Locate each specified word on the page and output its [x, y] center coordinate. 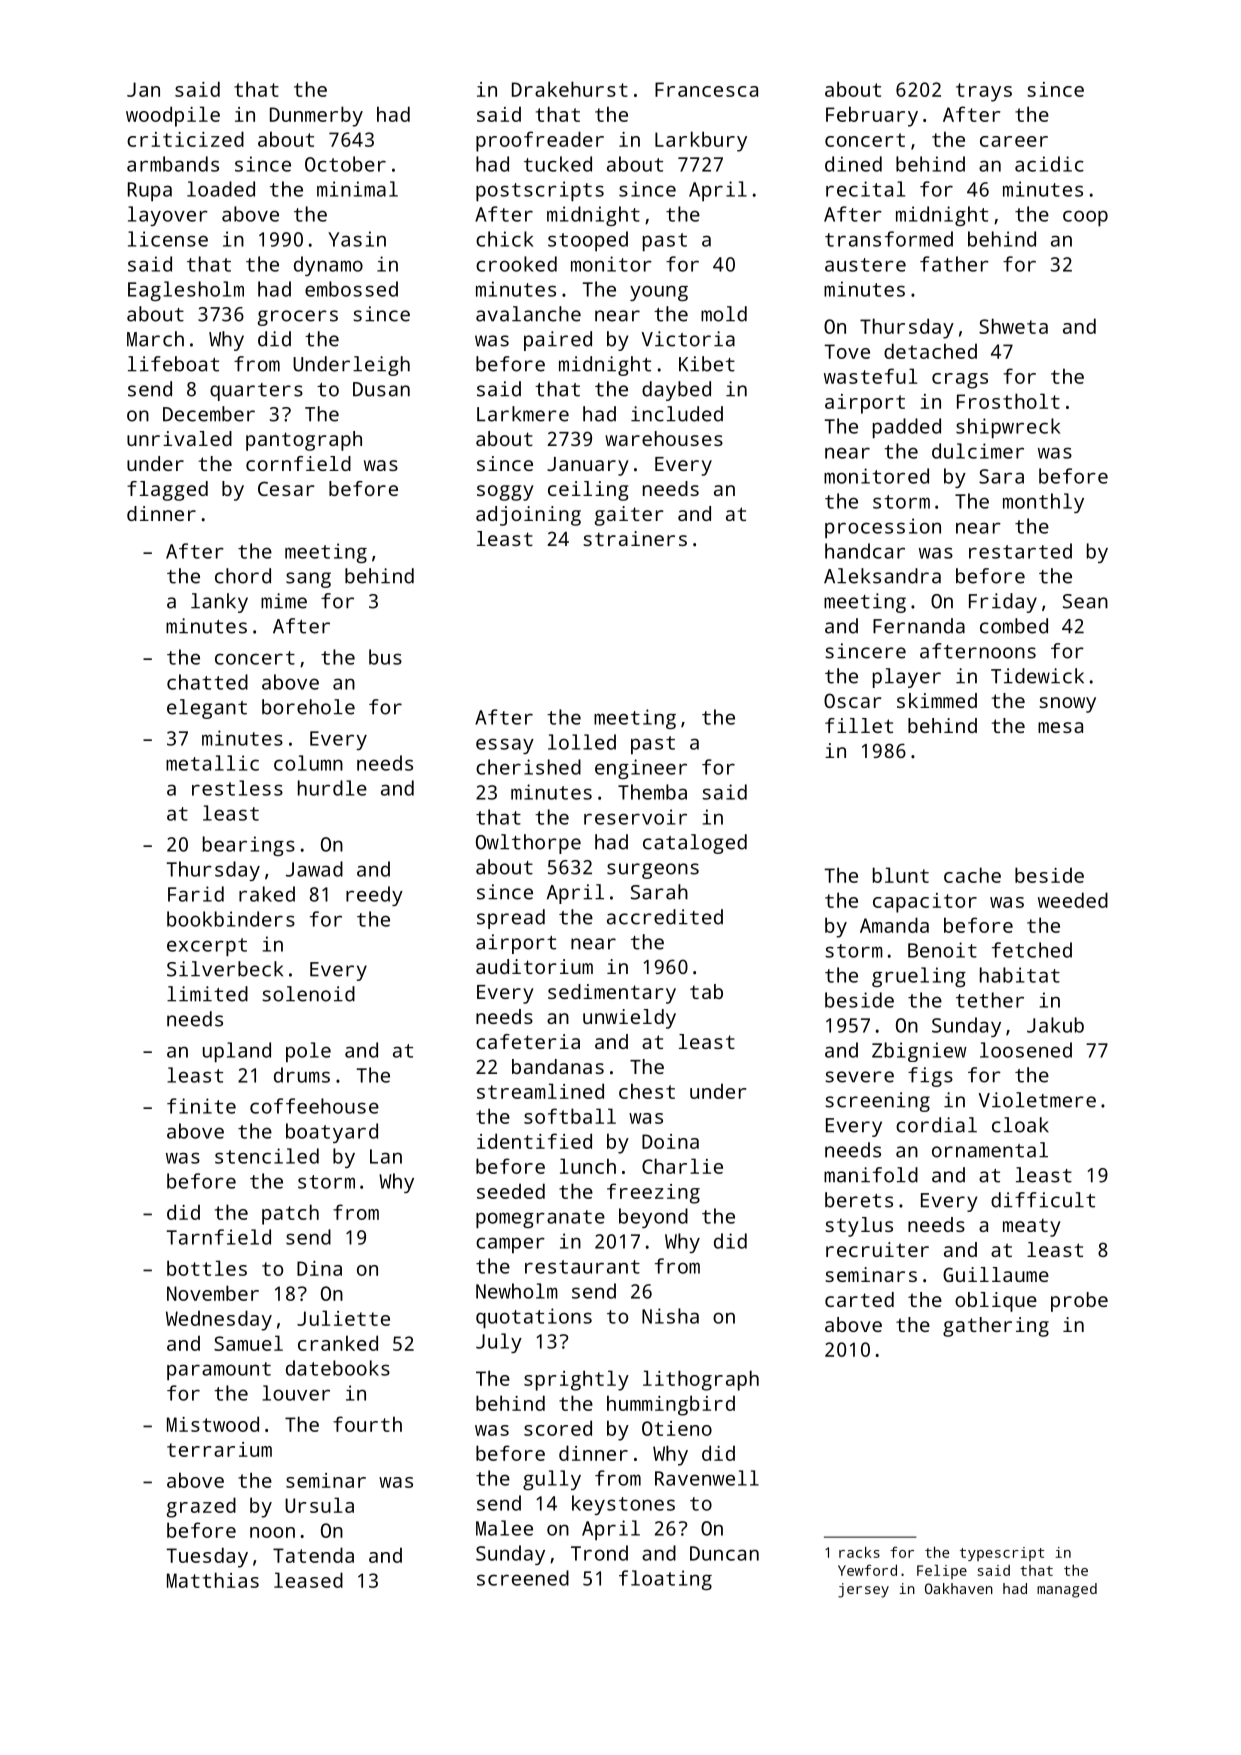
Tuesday [207, 1557]
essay [505, 746]
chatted [207, 682]
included [677, 414]
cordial [936, 1125]
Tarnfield [218, 1237]
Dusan [381, 389]
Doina [670, 1141]
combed [1014, 626]
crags [960, 381]
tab [706, 991]
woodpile [173, 116]
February [872, 116]
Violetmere [1037, 1100]
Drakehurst [570, 89]
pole [308, 1052]
